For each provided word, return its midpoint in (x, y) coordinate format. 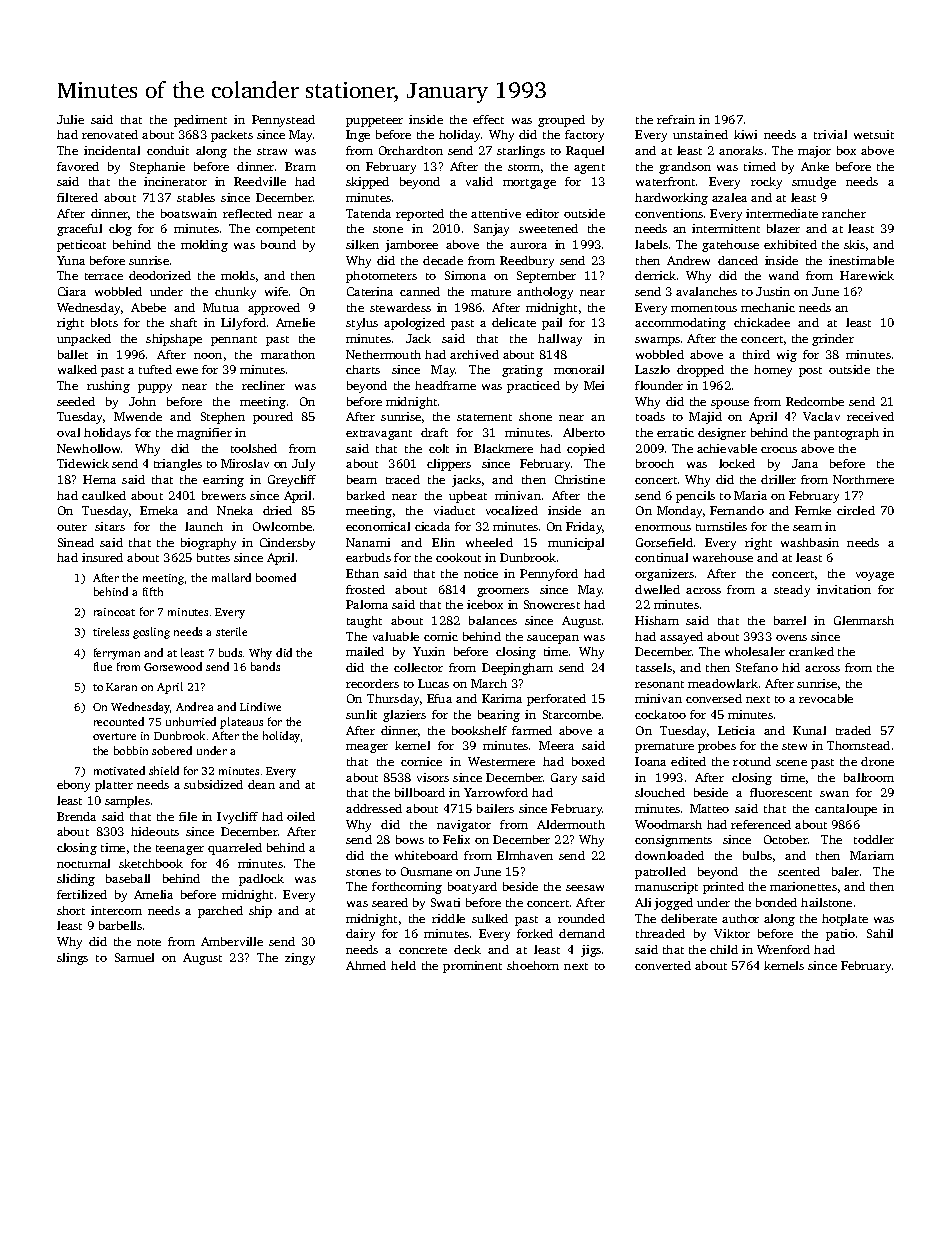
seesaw (585, 888)
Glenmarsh (864, 620)
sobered (172, 750)
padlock (261, 880)
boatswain (189, 213)
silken (362, 244)
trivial (830, 134)
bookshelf (479, 730)
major (814, 152)
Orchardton (411, 150)
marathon (288, 354)
